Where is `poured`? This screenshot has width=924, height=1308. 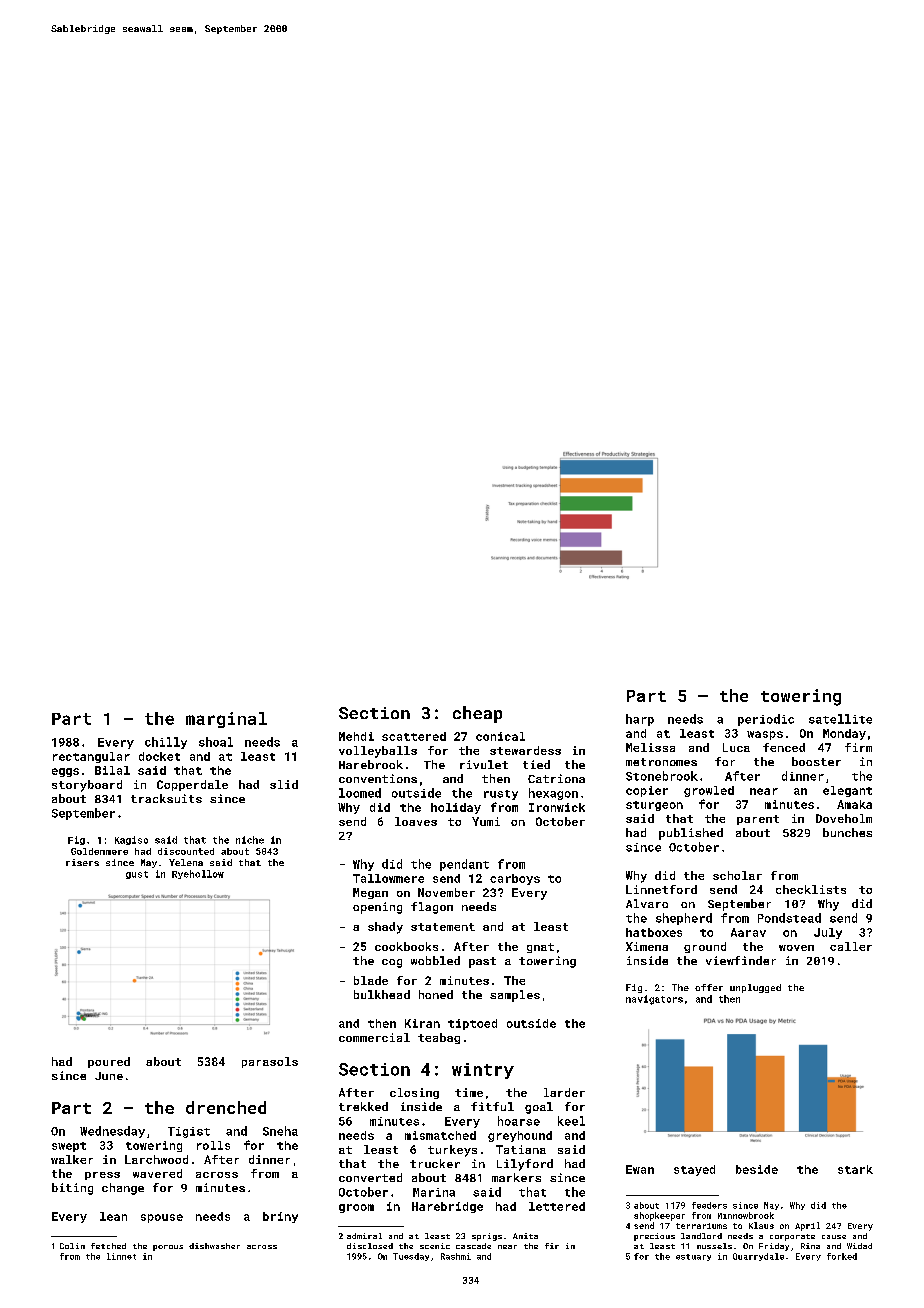 poured is located at coordinates (109, 1062).
